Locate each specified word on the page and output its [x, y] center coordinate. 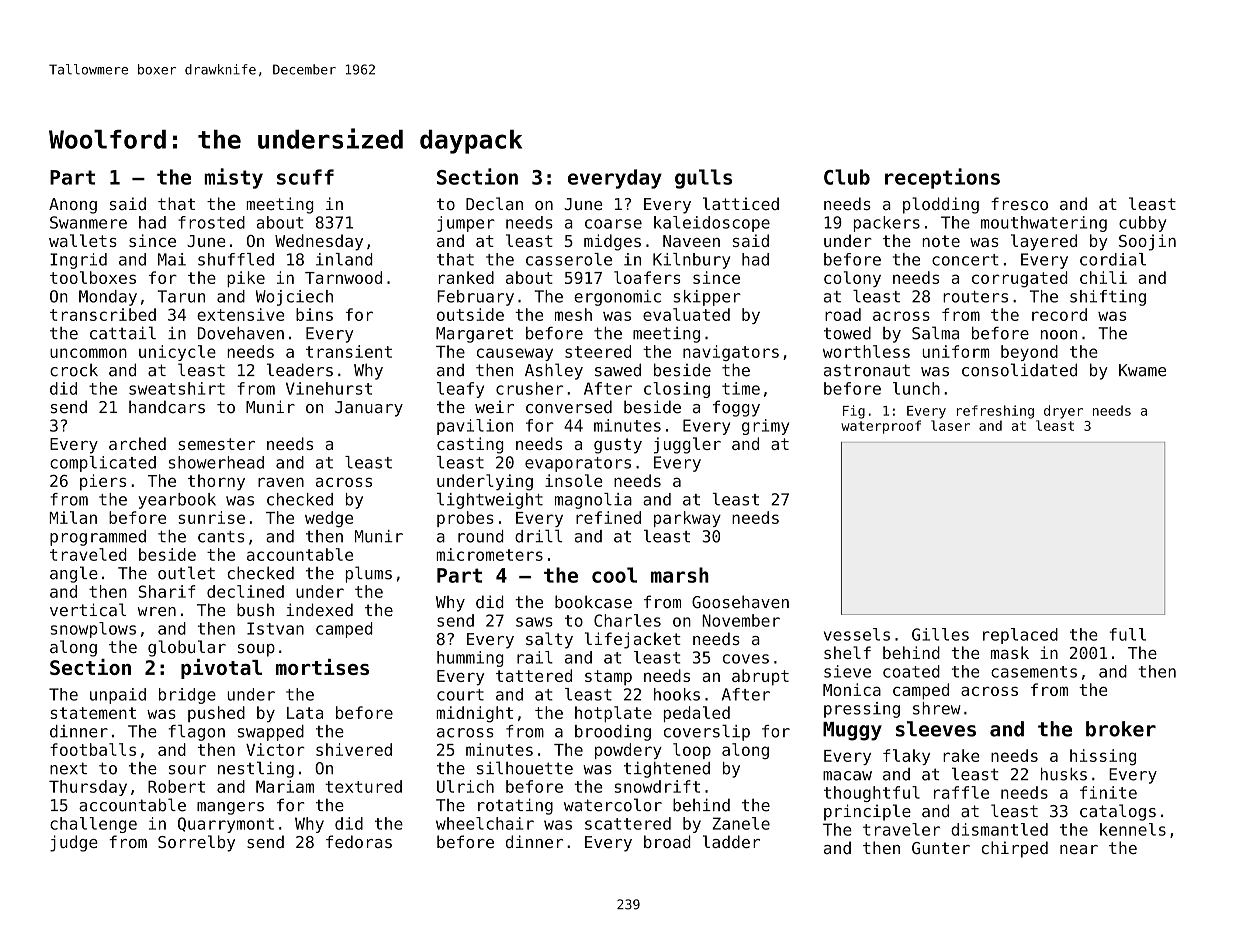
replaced [1020, 636]
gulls [703, 179]
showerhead [216, 462]
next [68, 768]
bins [314, 314]
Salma [935, 333]
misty [233, 178]
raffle [961, 792]
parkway [687, 519]
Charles [627, 620]
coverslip [707, 733]
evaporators [578, 464]
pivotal [221, 669]
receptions [942, 178]
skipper [707, 298]
